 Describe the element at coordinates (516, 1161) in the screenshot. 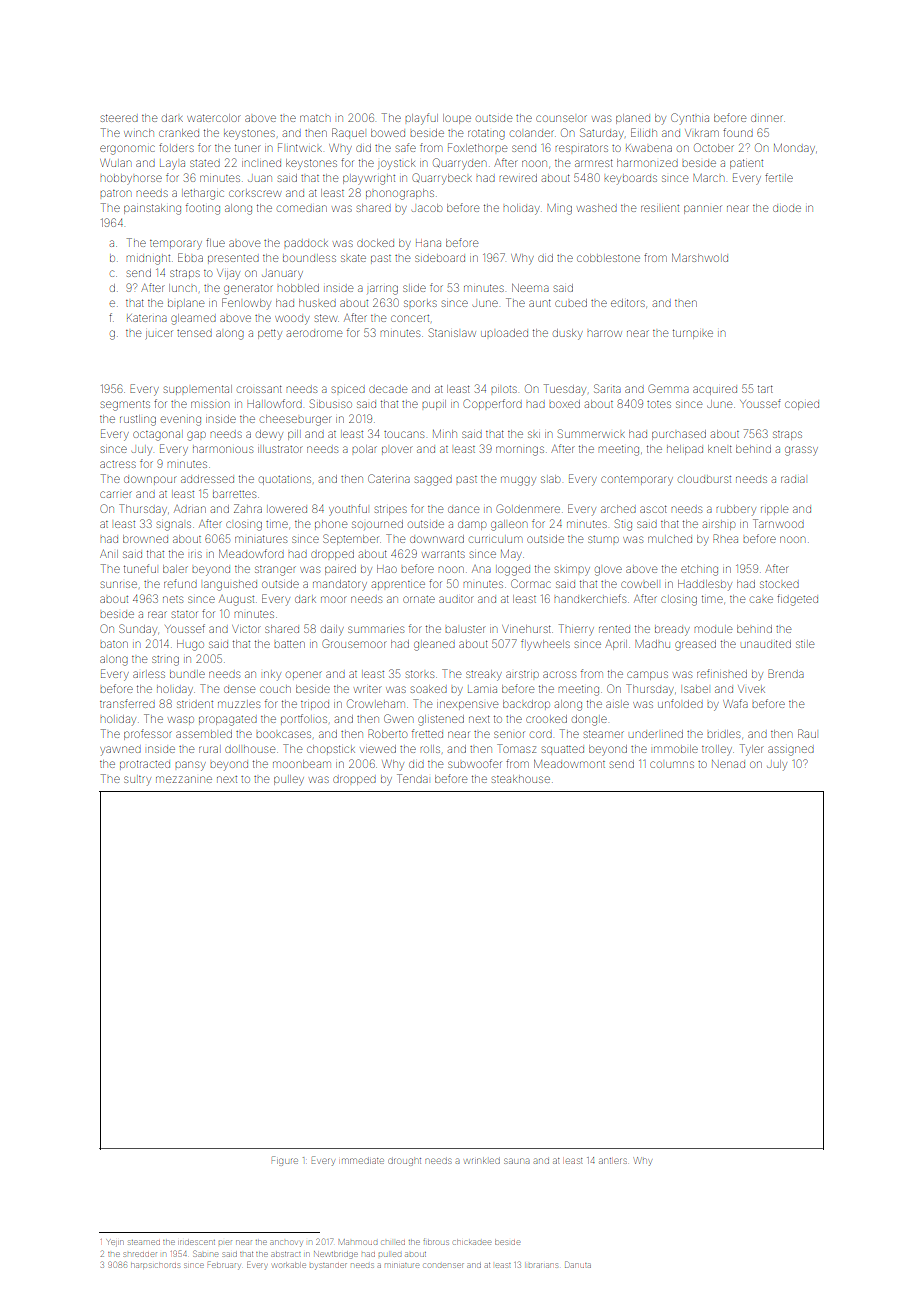

I see `sauna` at that location.
